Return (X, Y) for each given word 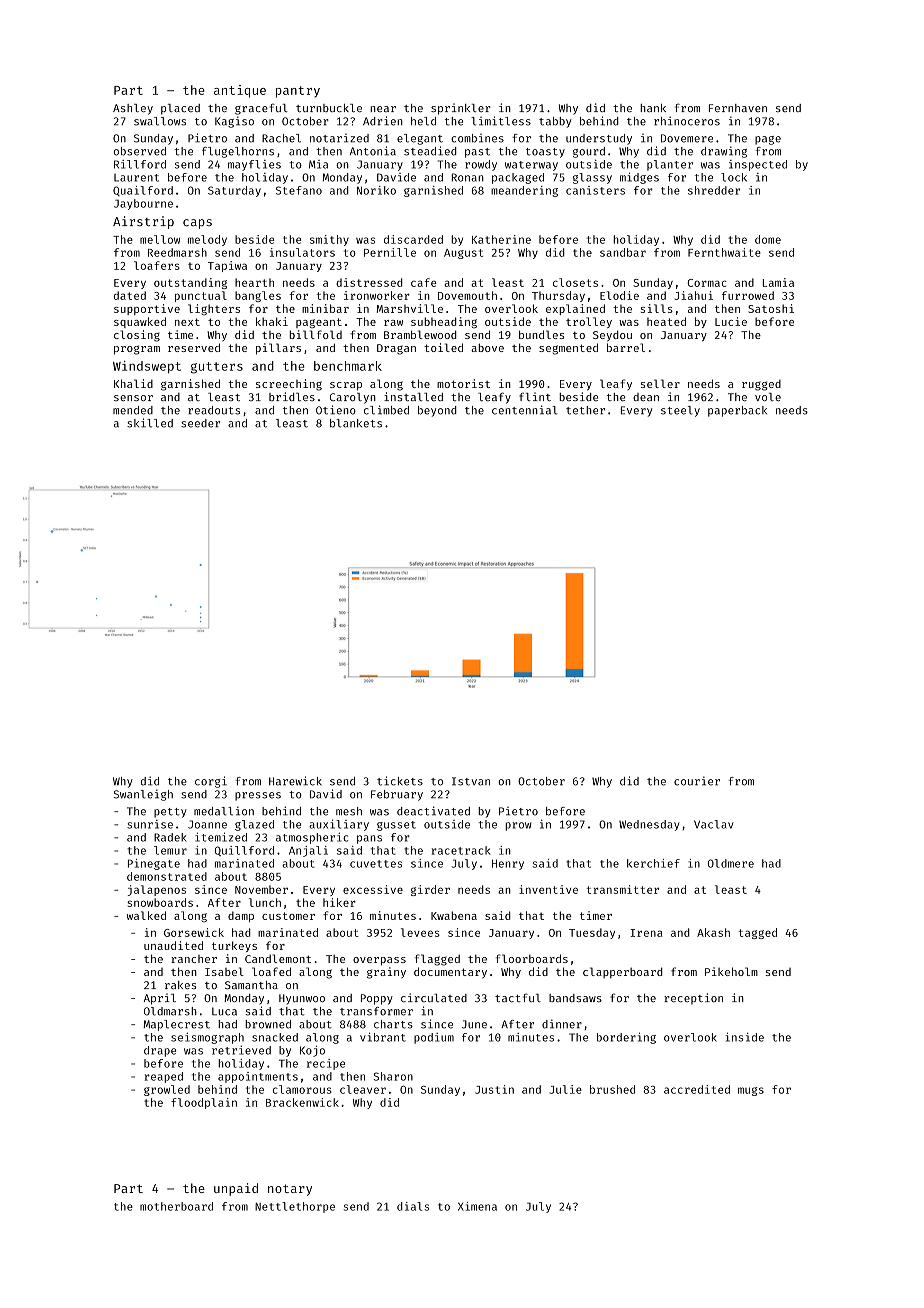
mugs (751, 1091)
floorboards (532, 958)
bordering (626, 1038)
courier (697, 781)
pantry (298, 92)
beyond (437, 411)
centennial (524, 410)
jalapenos (157, 890)
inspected (758, 165)
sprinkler (461, 109)
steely (680, 411)
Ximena (477, 1206)
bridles (292, 396)
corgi (211, 782)
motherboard (176, 1206)
